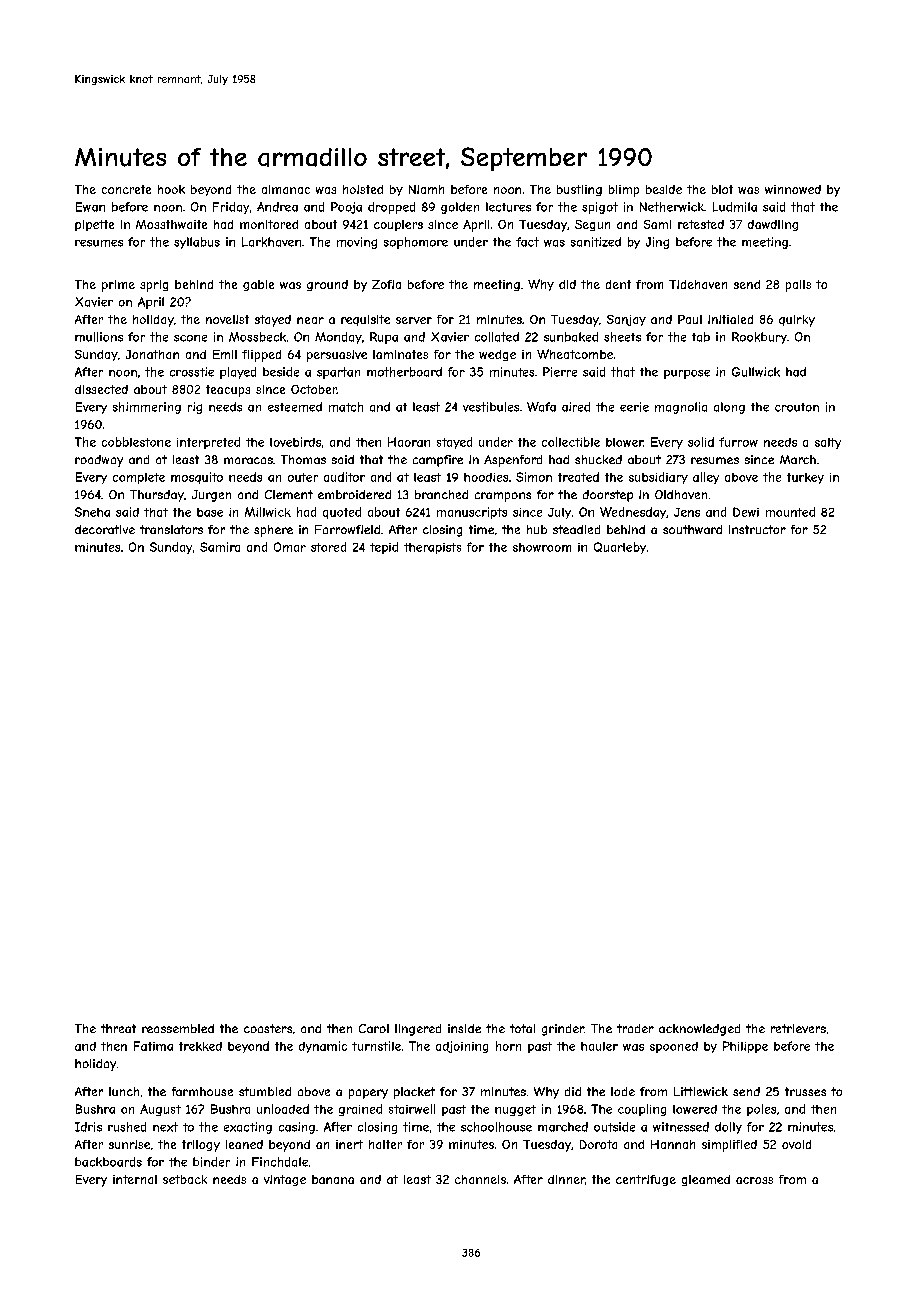  Describe the element at coordinates (542, 547) in the screenshot. I see `showroom` at that location.
